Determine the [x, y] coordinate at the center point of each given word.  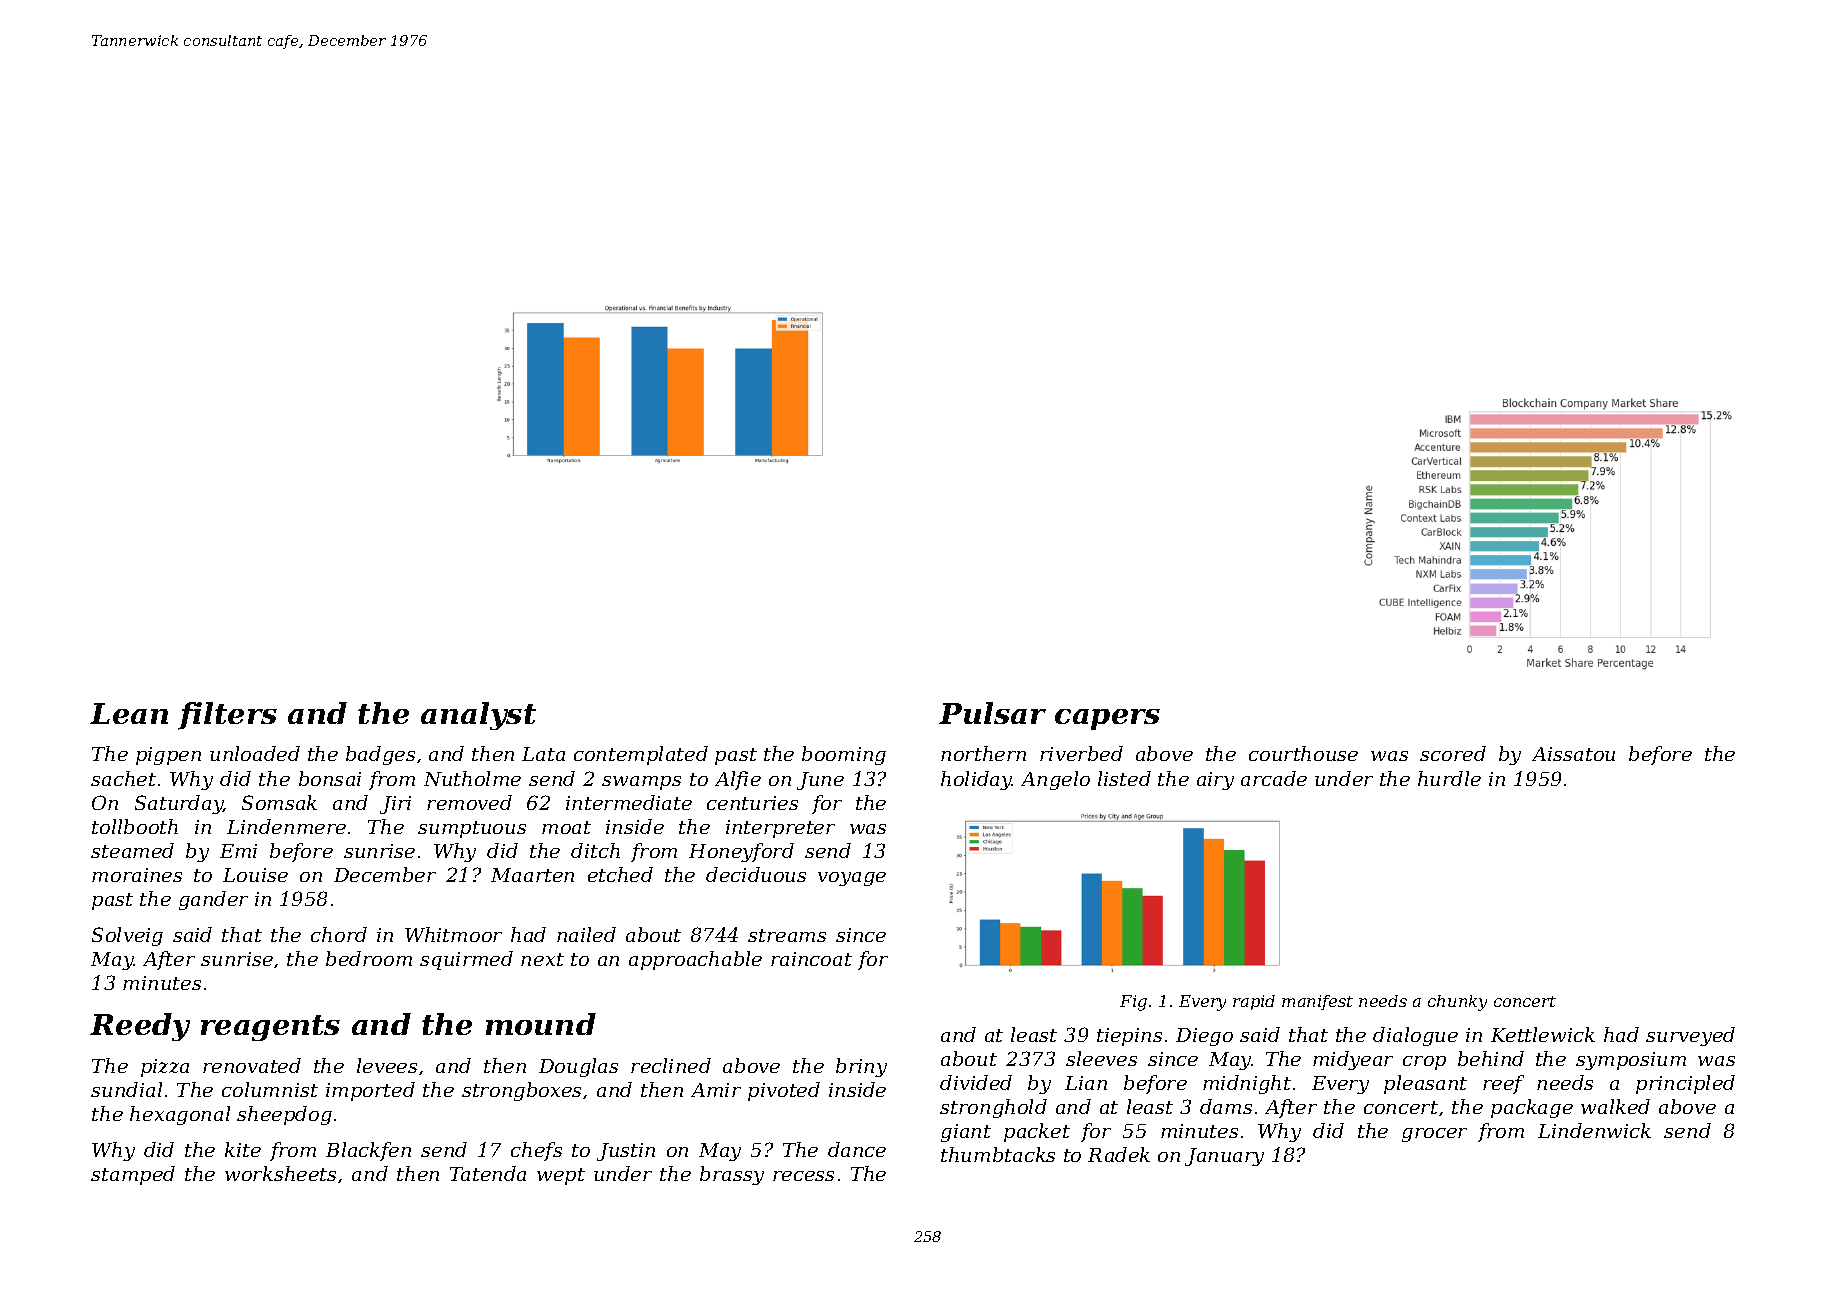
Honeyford [741, 852]
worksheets [280, 1173]
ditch [595, 850]
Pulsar [992, 713]
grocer [1434, 1135]
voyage [852, 879]
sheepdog [284, 1115]
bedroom [369, 958]
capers [1107, 719]
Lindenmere [286, 826]
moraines [137, 875]
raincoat [811, 959]
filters [227, 716]
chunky [1457, 1003]
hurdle [1449, 778]
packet [1037, 1132]
